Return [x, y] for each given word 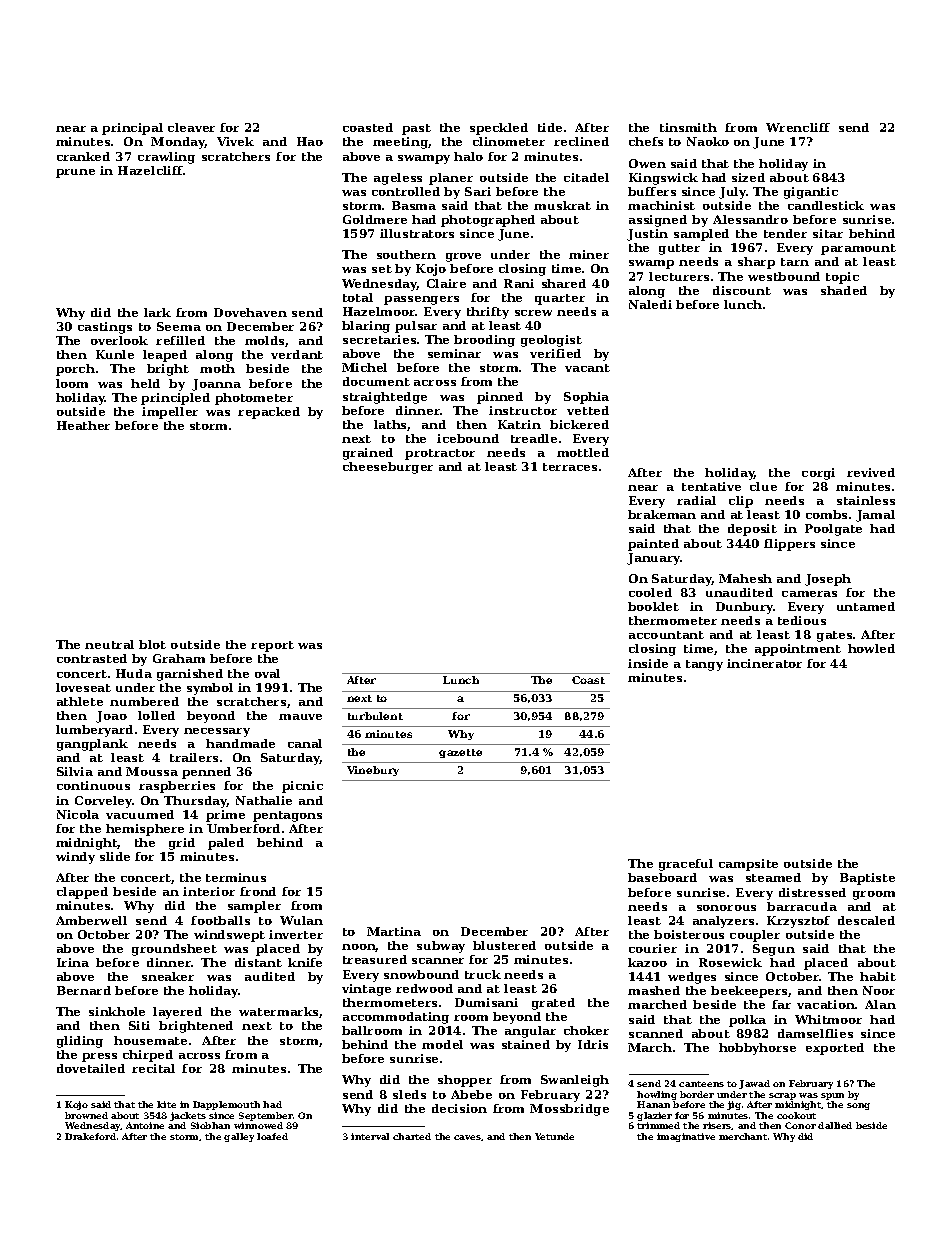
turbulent [375, 716]
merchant [743, 1136]
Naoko [708, 141]
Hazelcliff [151, 170]
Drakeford [90, 1136]
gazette [460, 753]
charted [412, 1136]
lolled [156, 715]
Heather [83, 425]
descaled [866, 920]
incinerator [764, 663]
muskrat [562, 205]
